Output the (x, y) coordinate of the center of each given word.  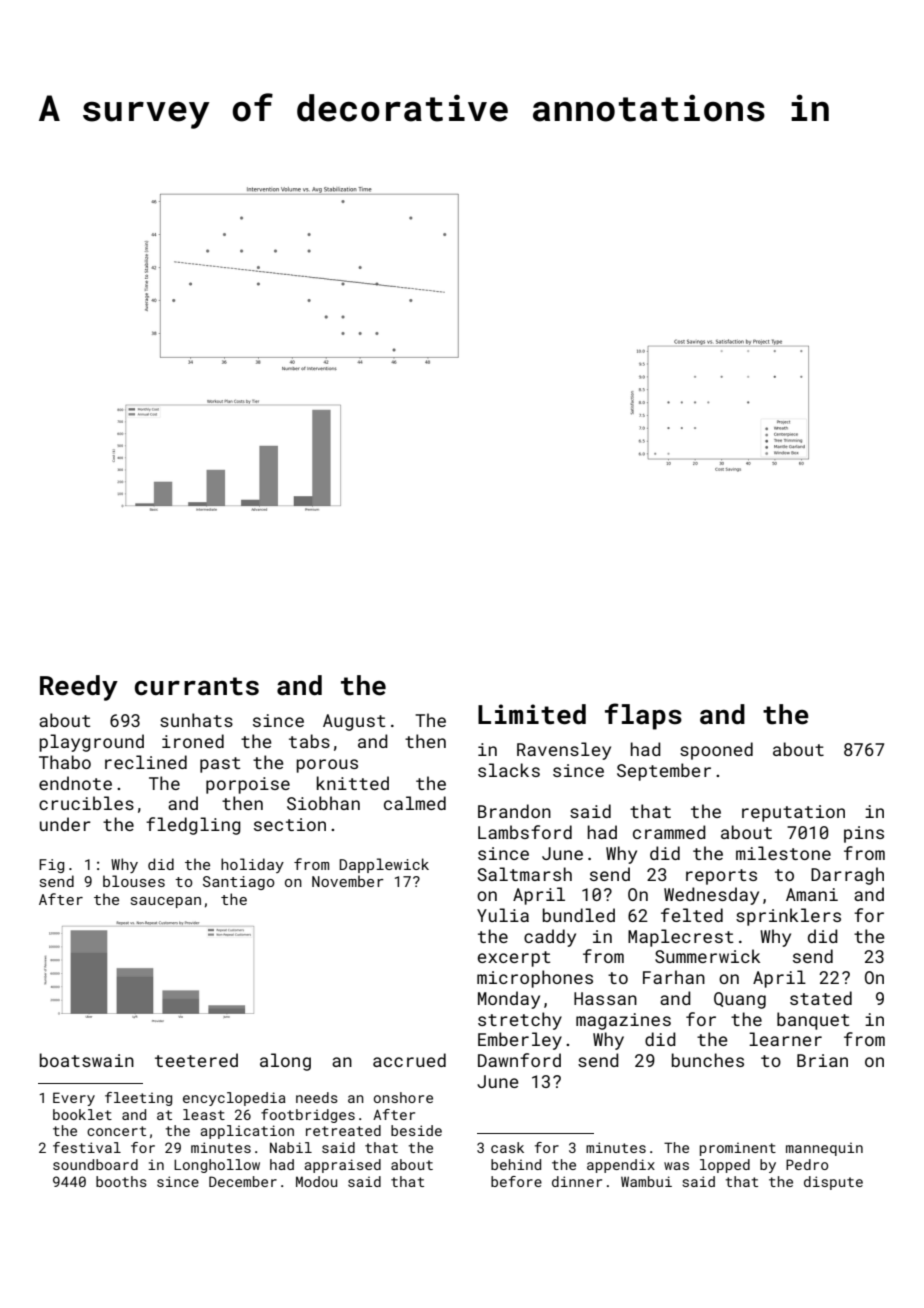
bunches (708, 1060)
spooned (716, 751)
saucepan (166, 902)
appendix (621, 1166)
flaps (643, 716)
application (247, 1132)
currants (197, 686)
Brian (822, 1060)
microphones (535, 979)
